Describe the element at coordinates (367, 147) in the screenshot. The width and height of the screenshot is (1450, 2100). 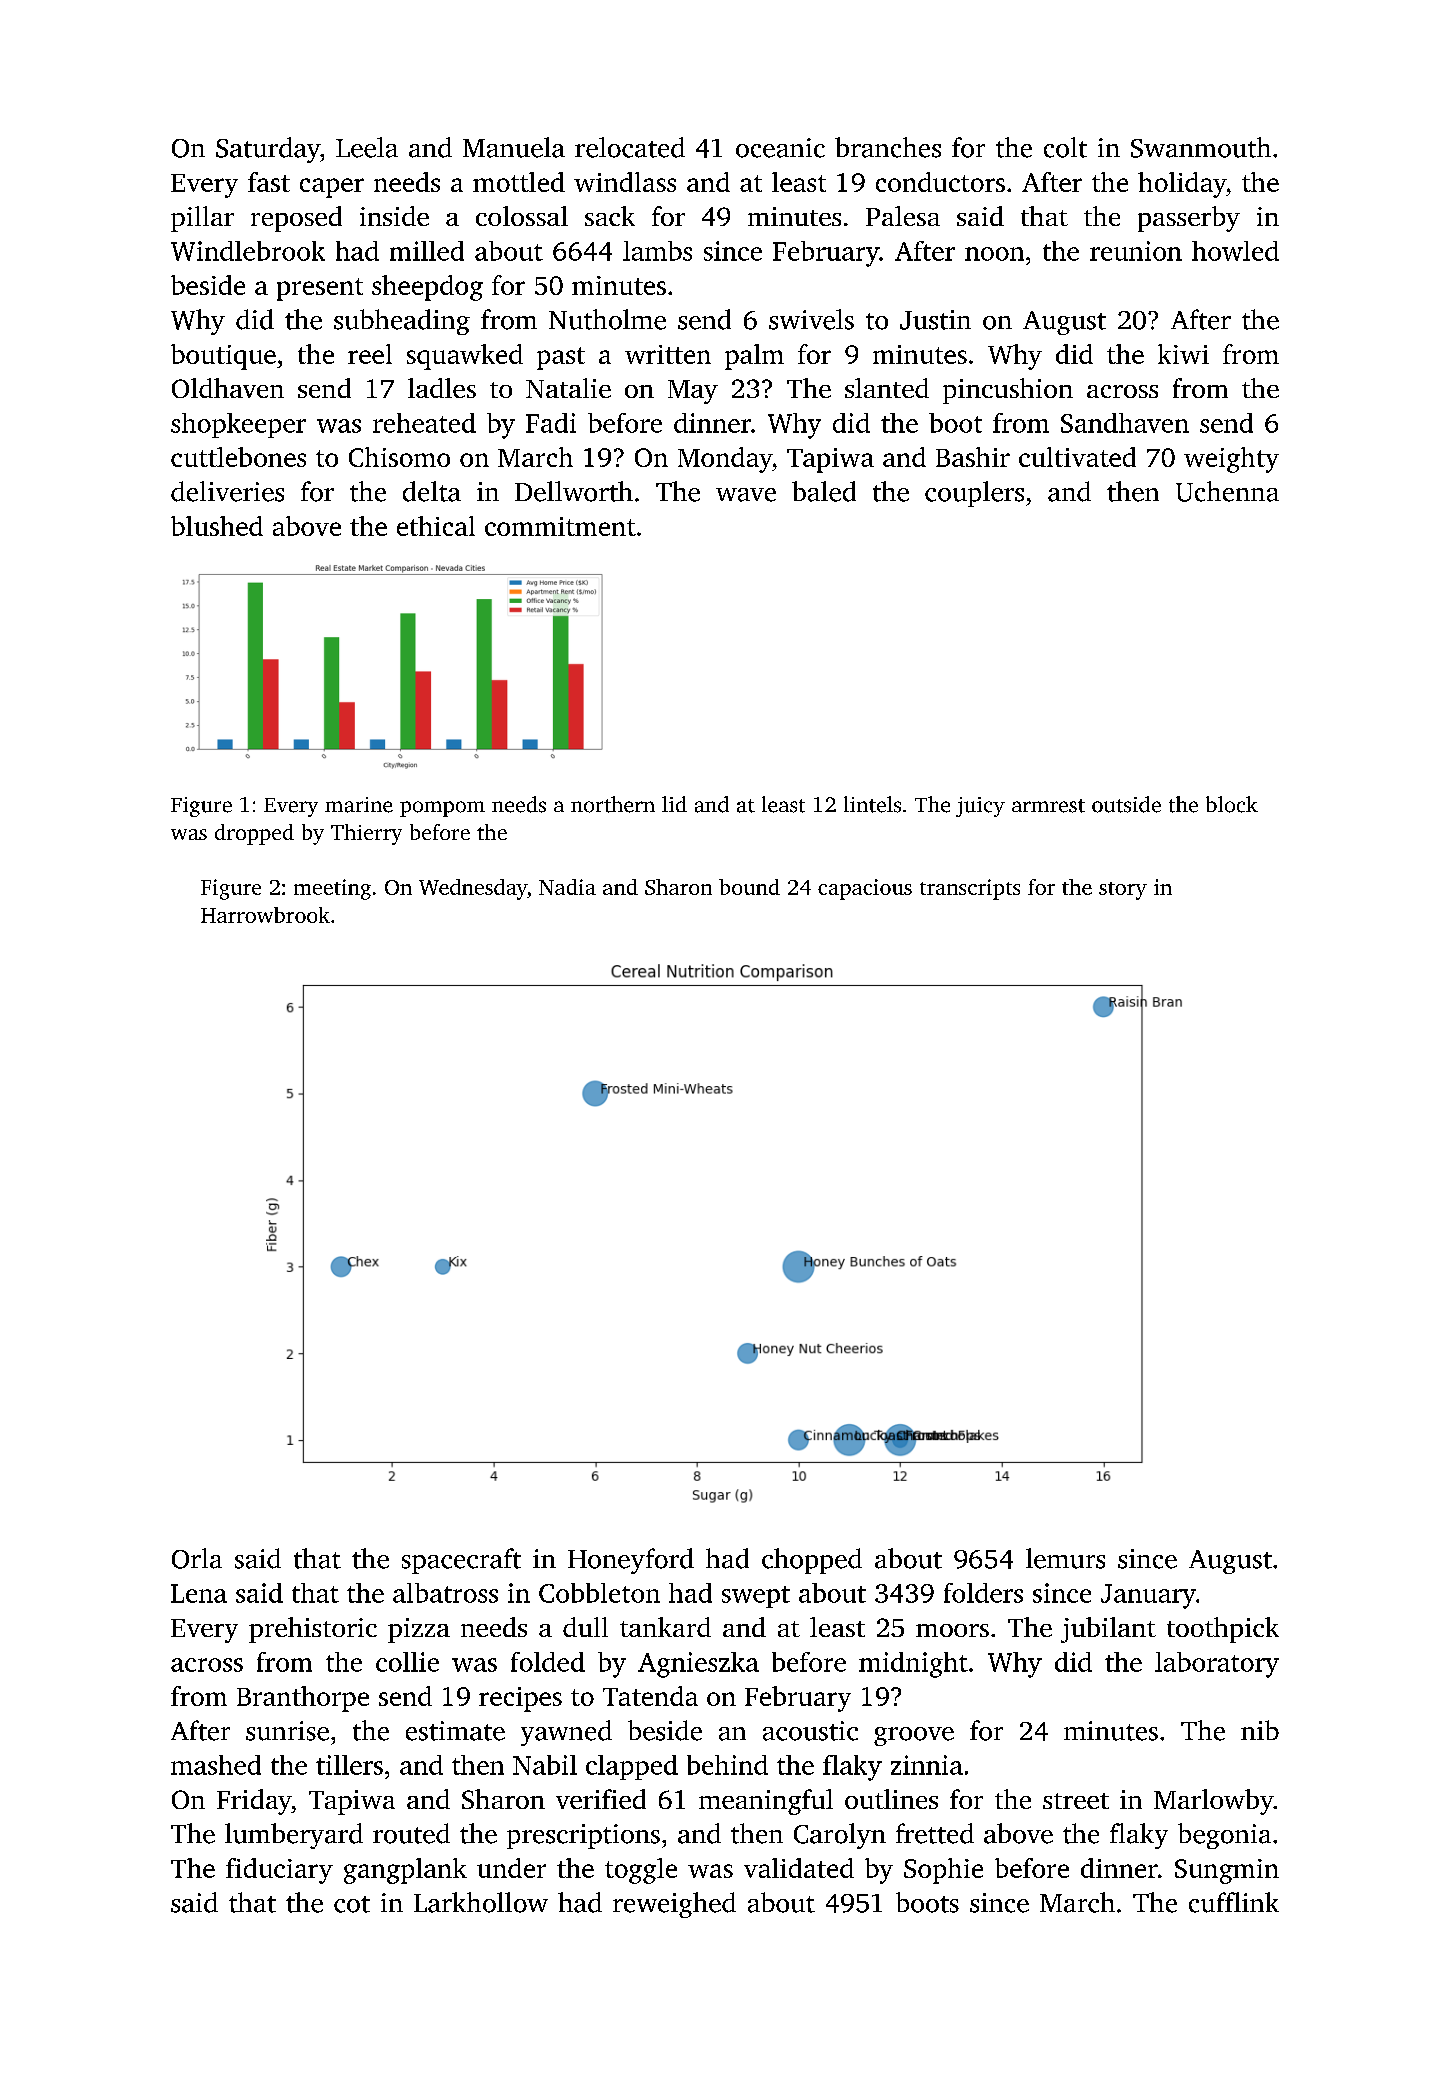
I see `Leela` at that location.
